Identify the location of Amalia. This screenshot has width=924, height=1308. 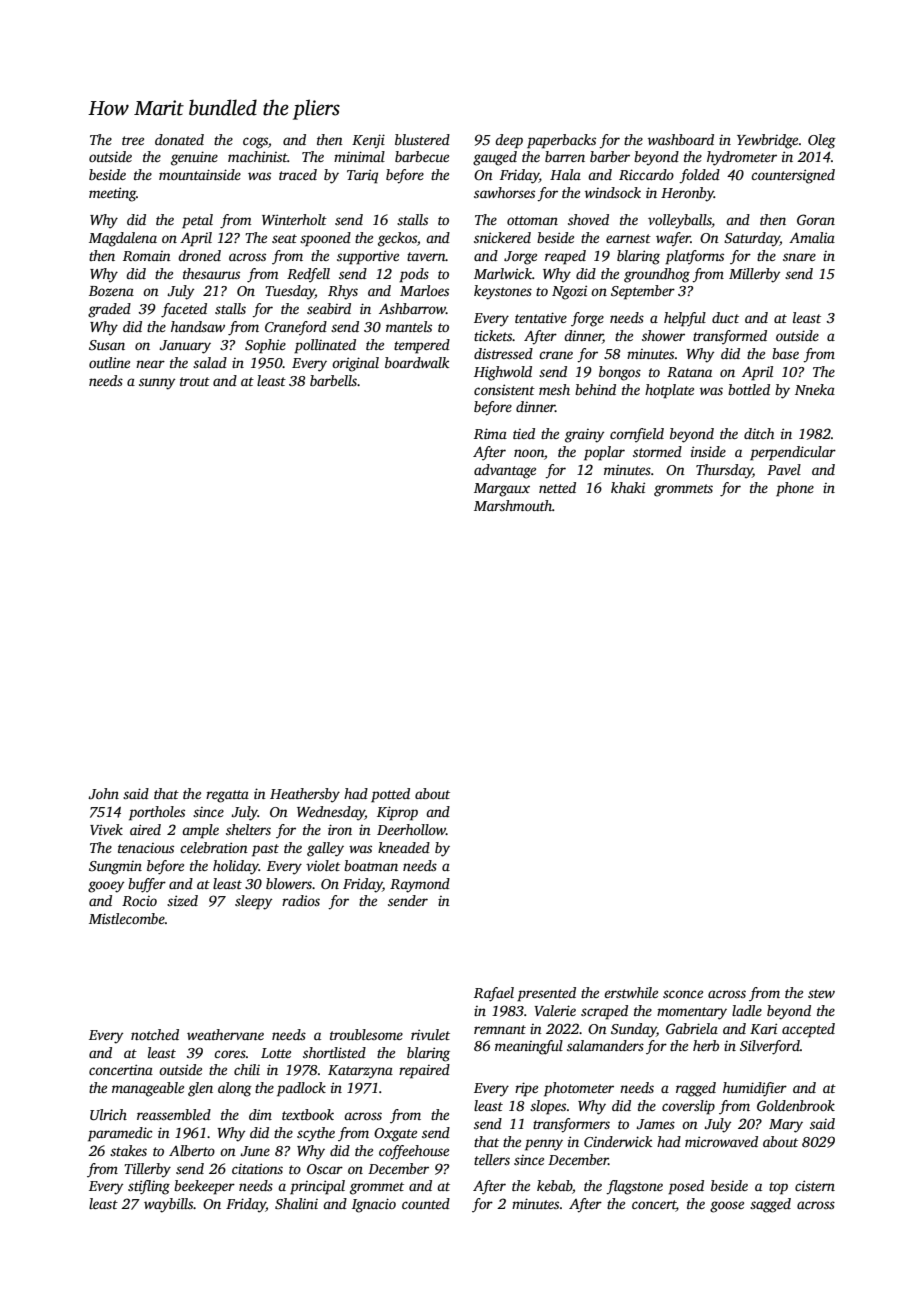
(812, 237).
